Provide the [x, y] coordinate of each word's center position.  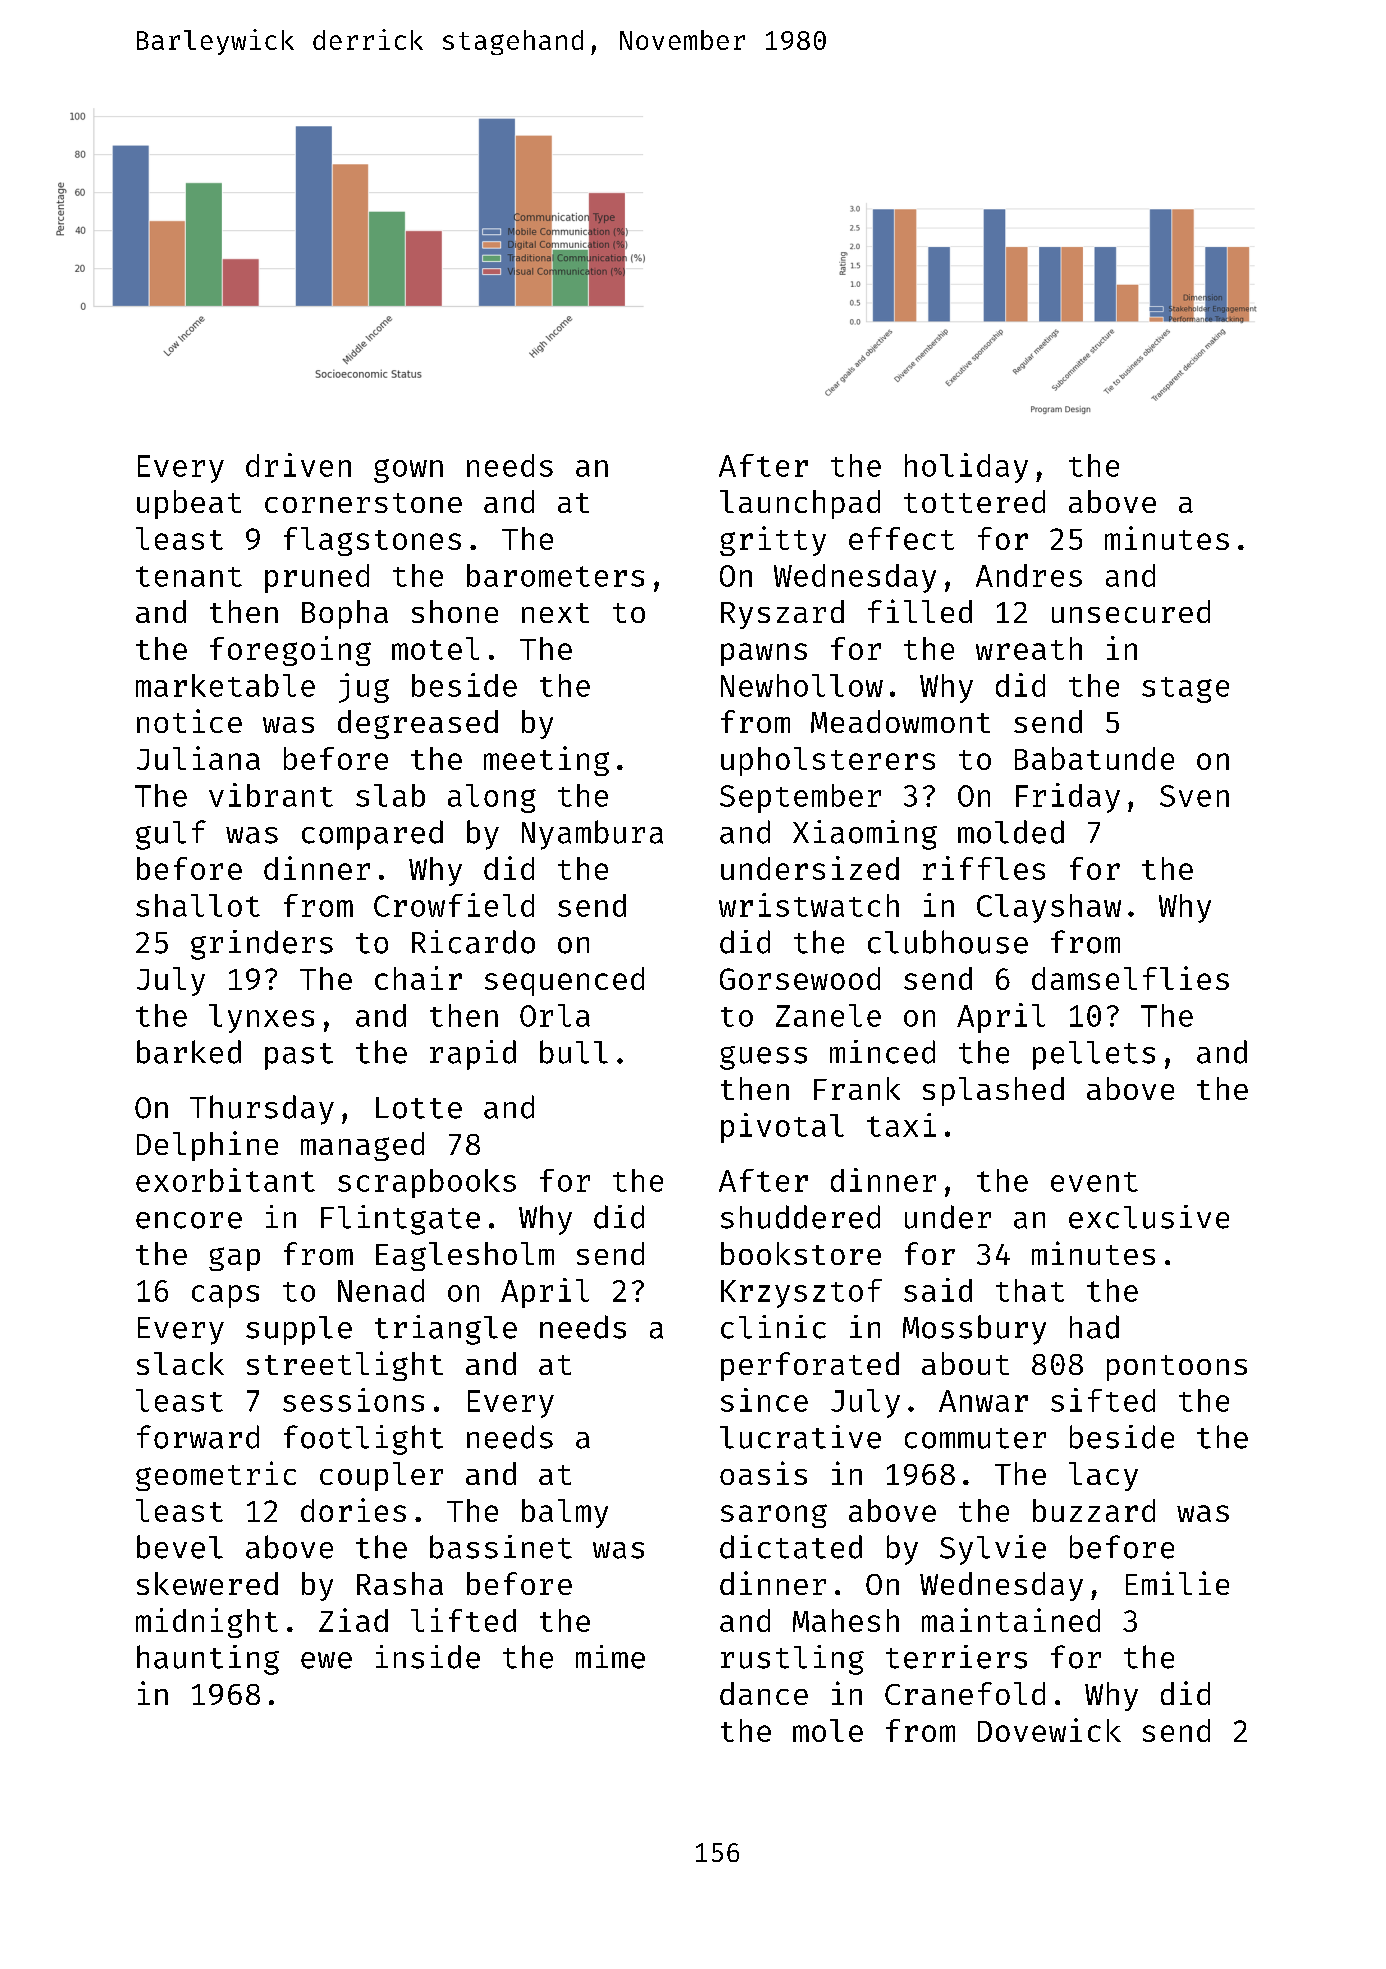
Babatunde [1094, 758]
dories [353, 1510]
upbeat [189, 504]
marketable [225, 685]
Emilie [1177, 1583]
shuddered [800, 1217]
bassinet [501, 1547]
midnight [207, 1623]
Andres [1029, 575]
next [555, 613]
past [299, 1056]
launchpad [800, 504]
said [938, 1290]
